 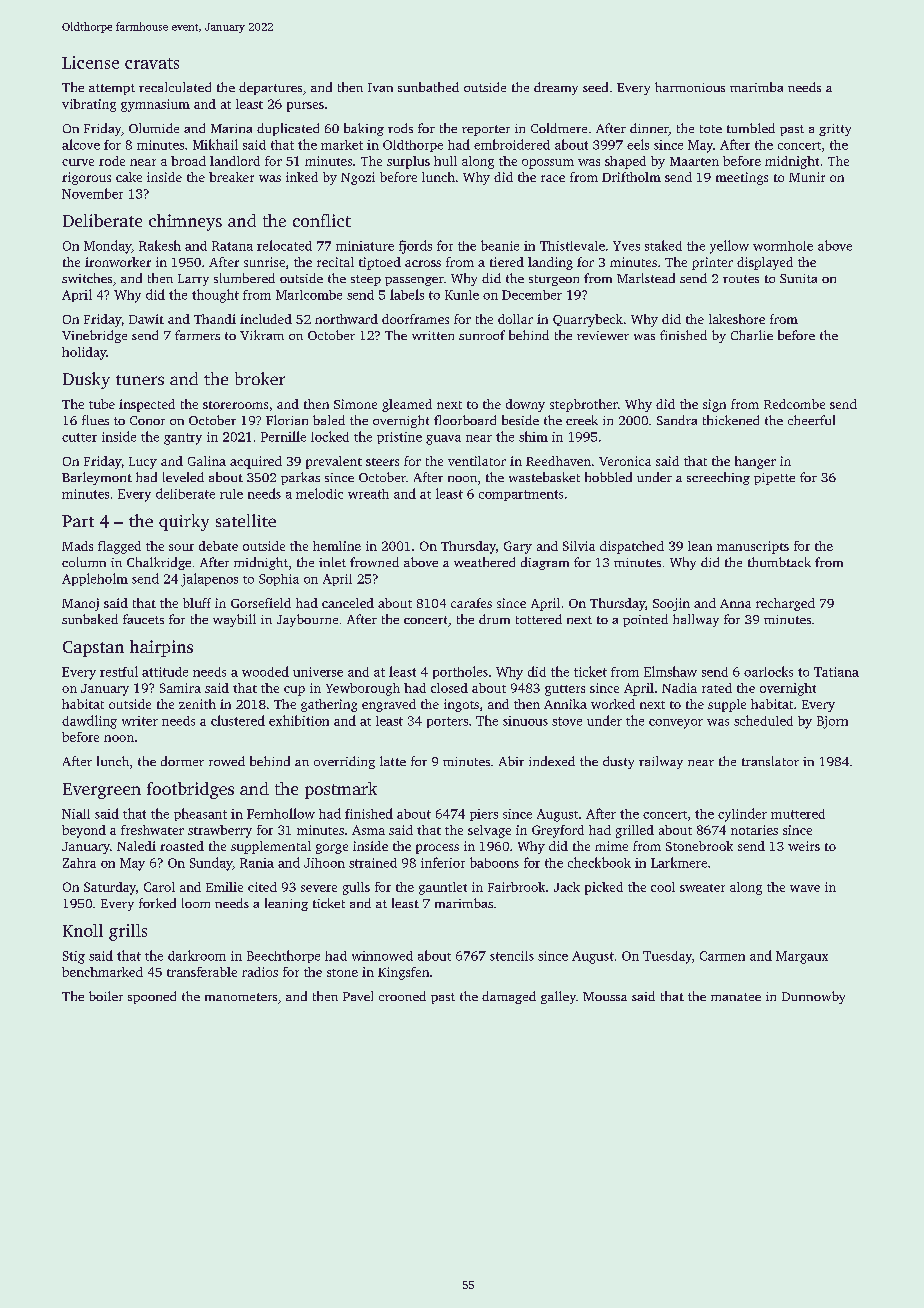 What do you see at coordinates (449, 688) in the screenshot?
I see `closed` at bounding box center [449, 688].
